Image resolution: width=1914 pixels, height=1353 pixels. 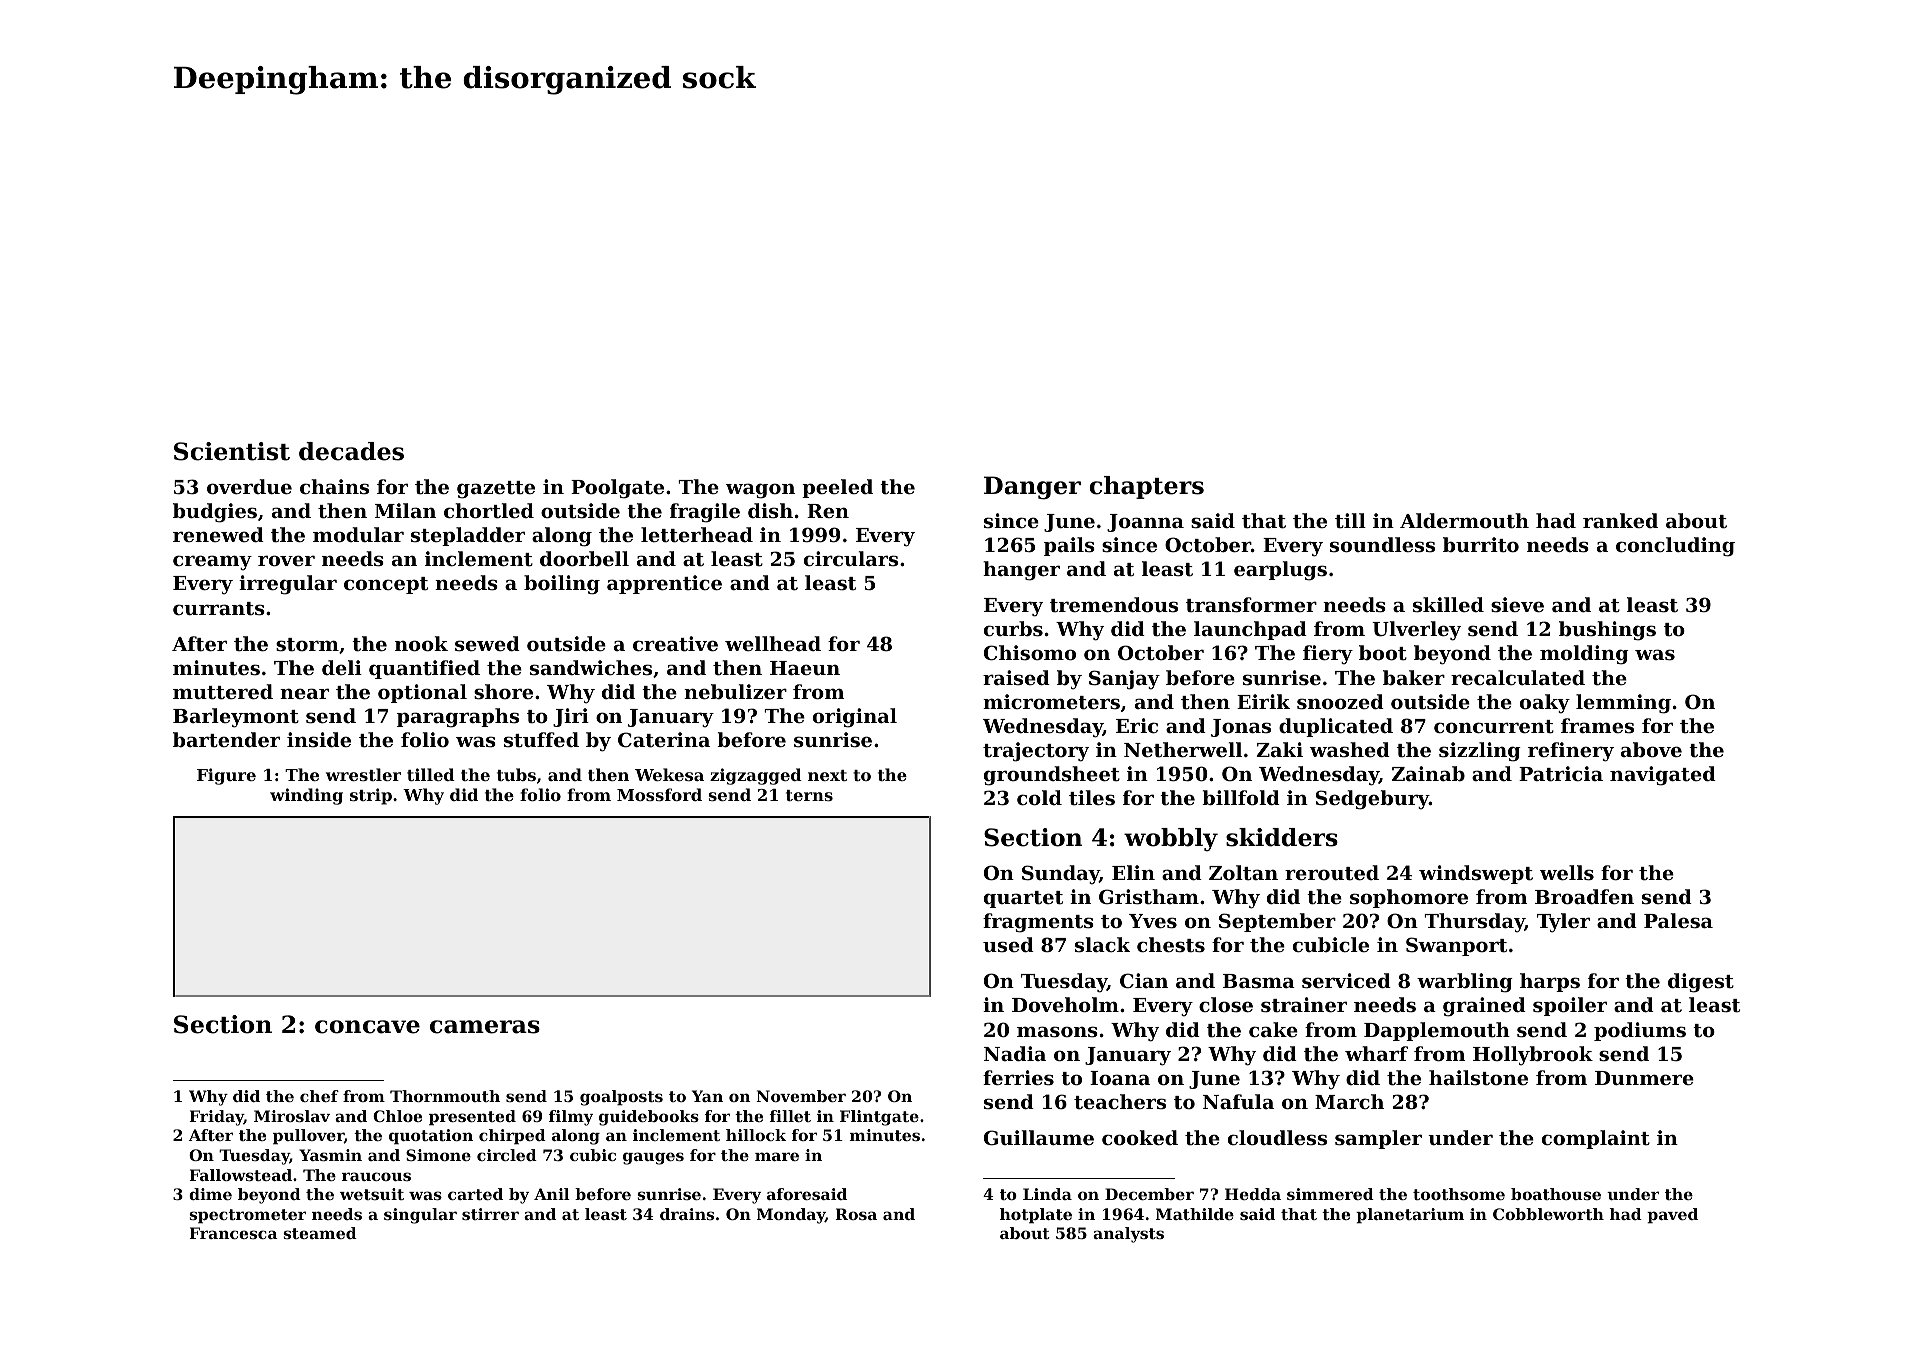 I want to click on navigated, so click(x=1663, y=776).
